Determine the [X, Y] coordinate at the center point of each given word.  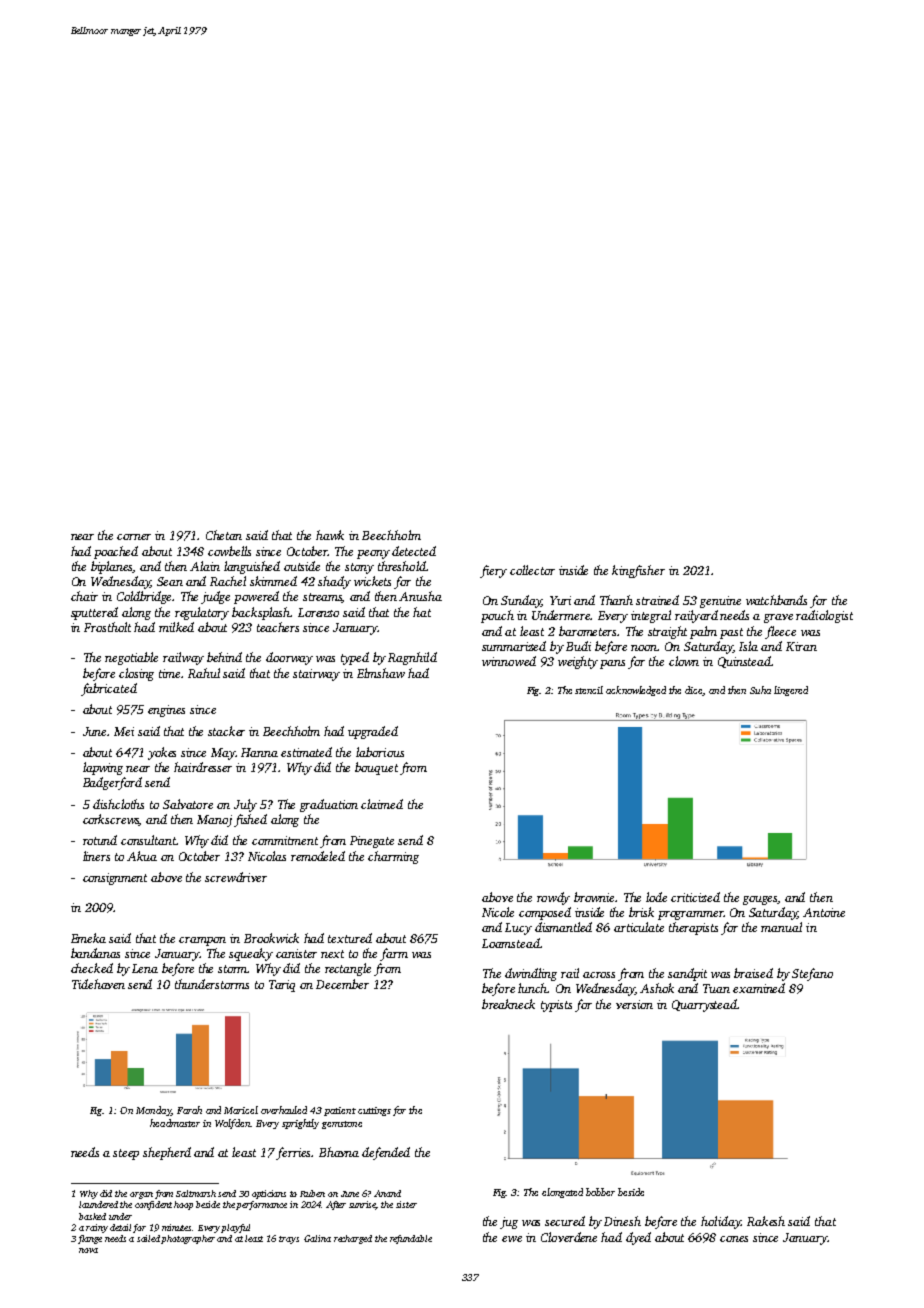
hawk [330, 535]
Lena [145, 968]
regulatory [202, 613]
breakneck [508, 1004]
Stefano [812, 974]
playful [235, 1228]
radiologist [824, 616]
